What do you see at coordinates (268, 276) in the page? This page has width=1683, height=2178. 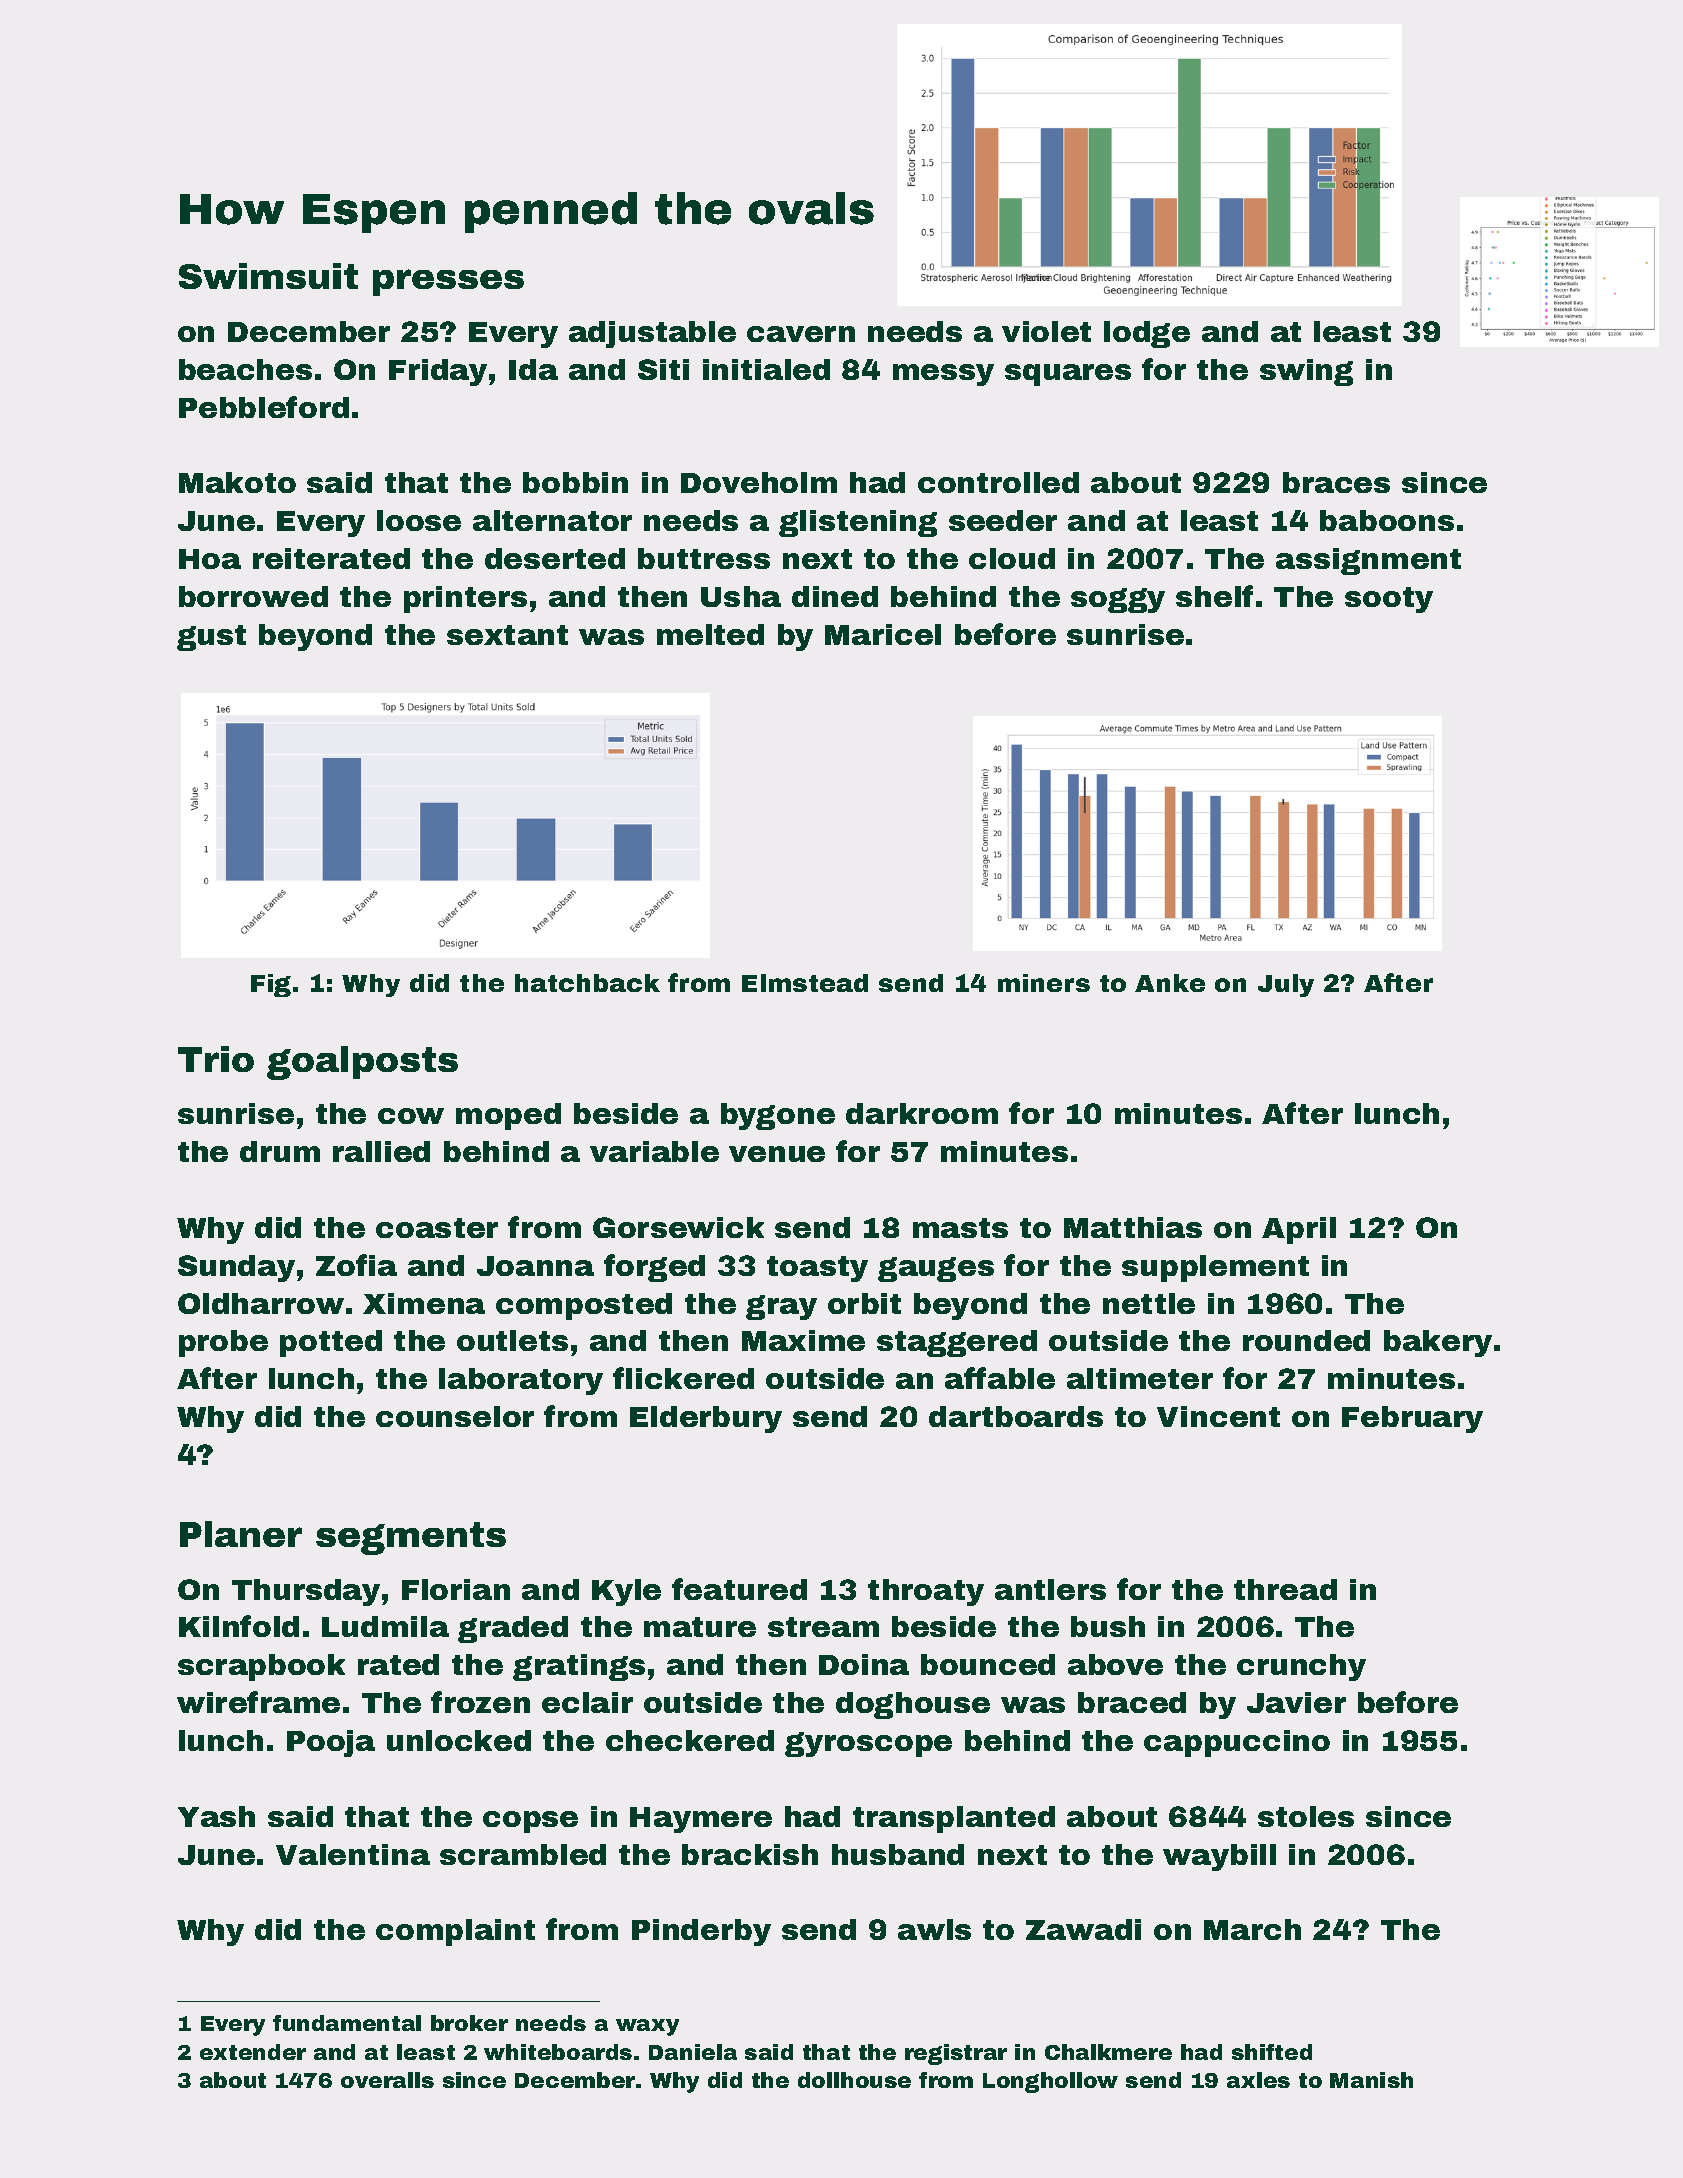 I see `Swimsuit` at bounding box center [268, 276].
